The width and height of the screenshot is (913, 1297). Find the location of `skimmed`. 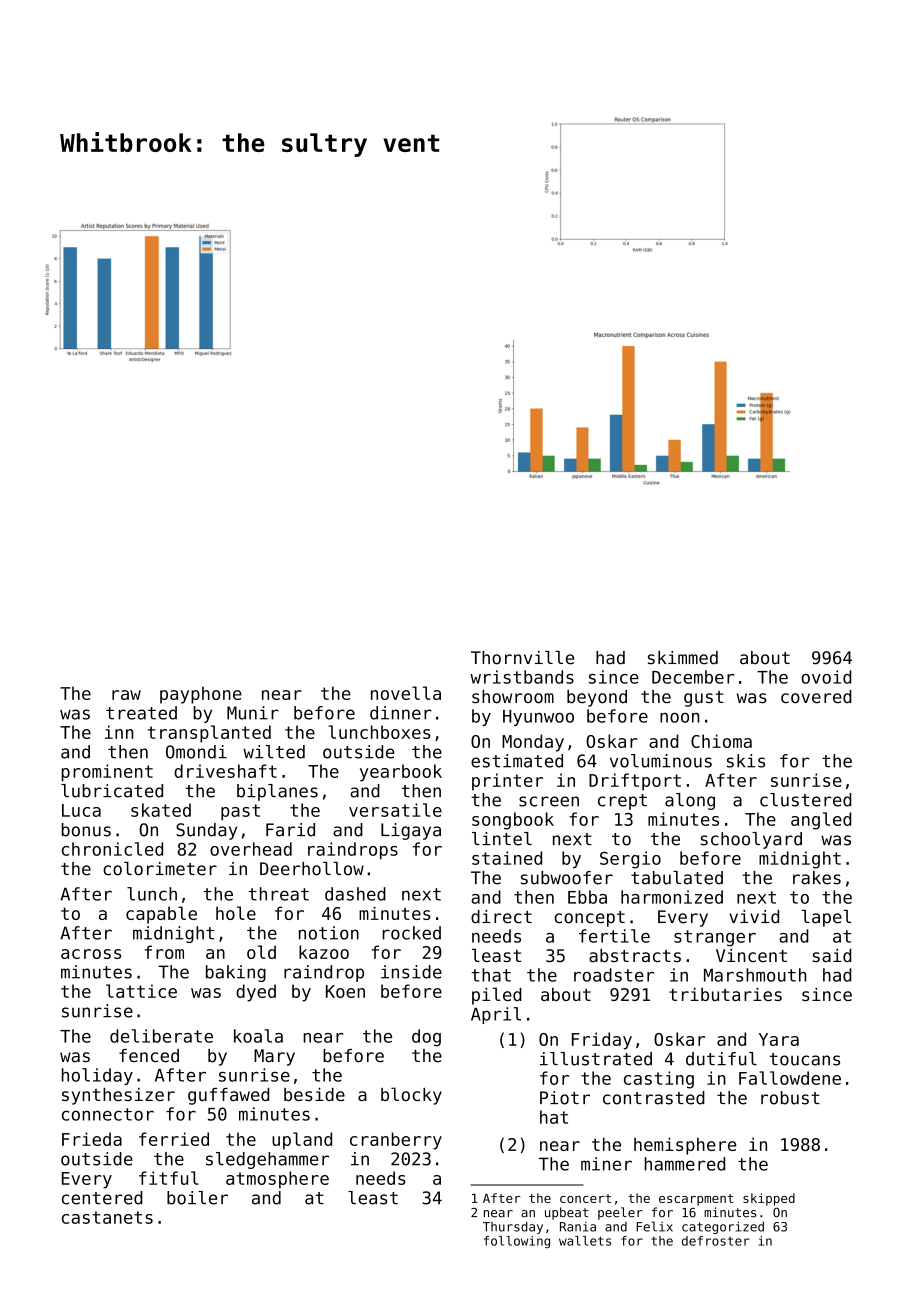

skimmed is located at coordinates (683, 658).
